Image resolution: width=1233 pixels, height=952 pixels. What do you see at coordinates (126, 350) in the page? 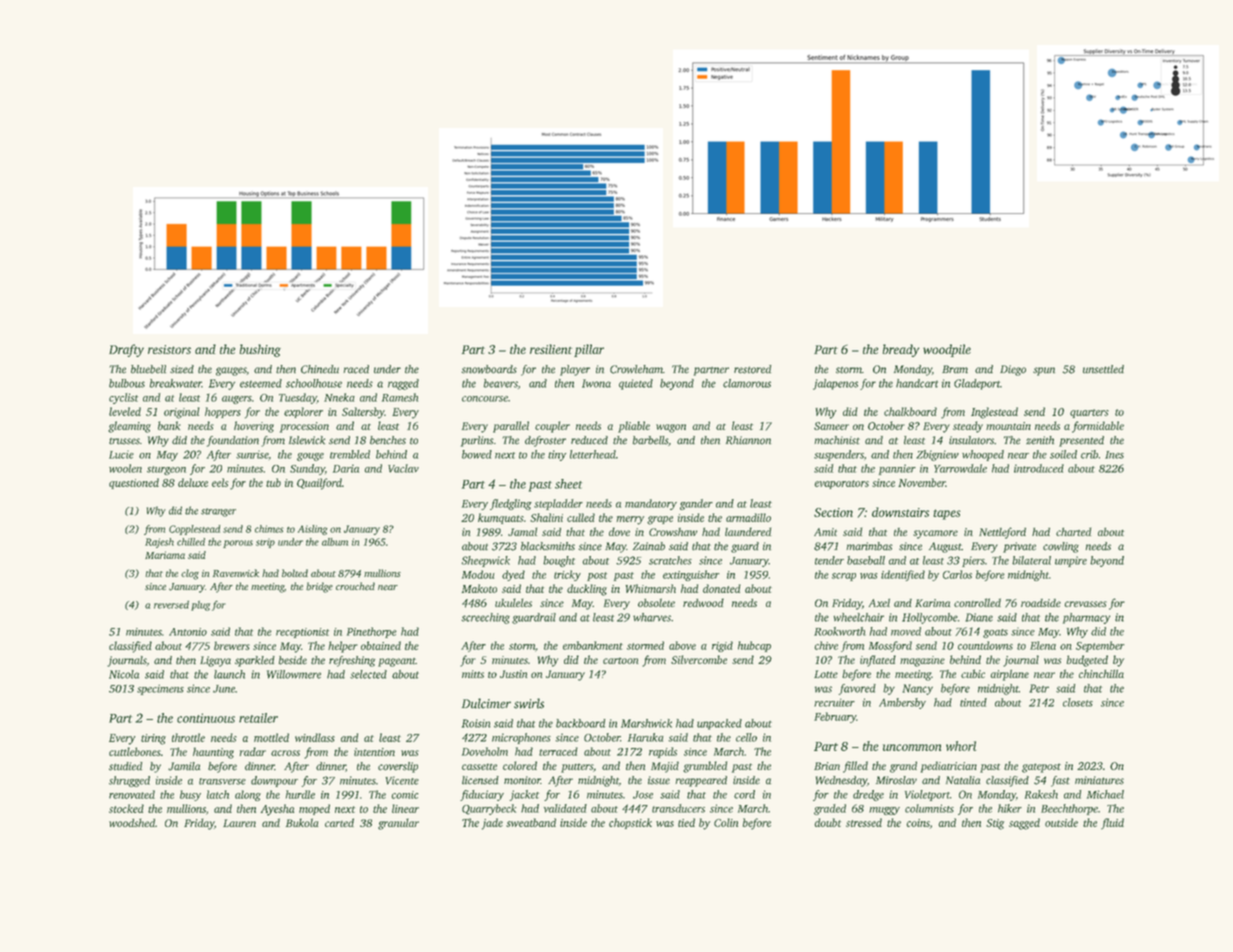
I see `Drafty` at bounding box center [126, 350].
